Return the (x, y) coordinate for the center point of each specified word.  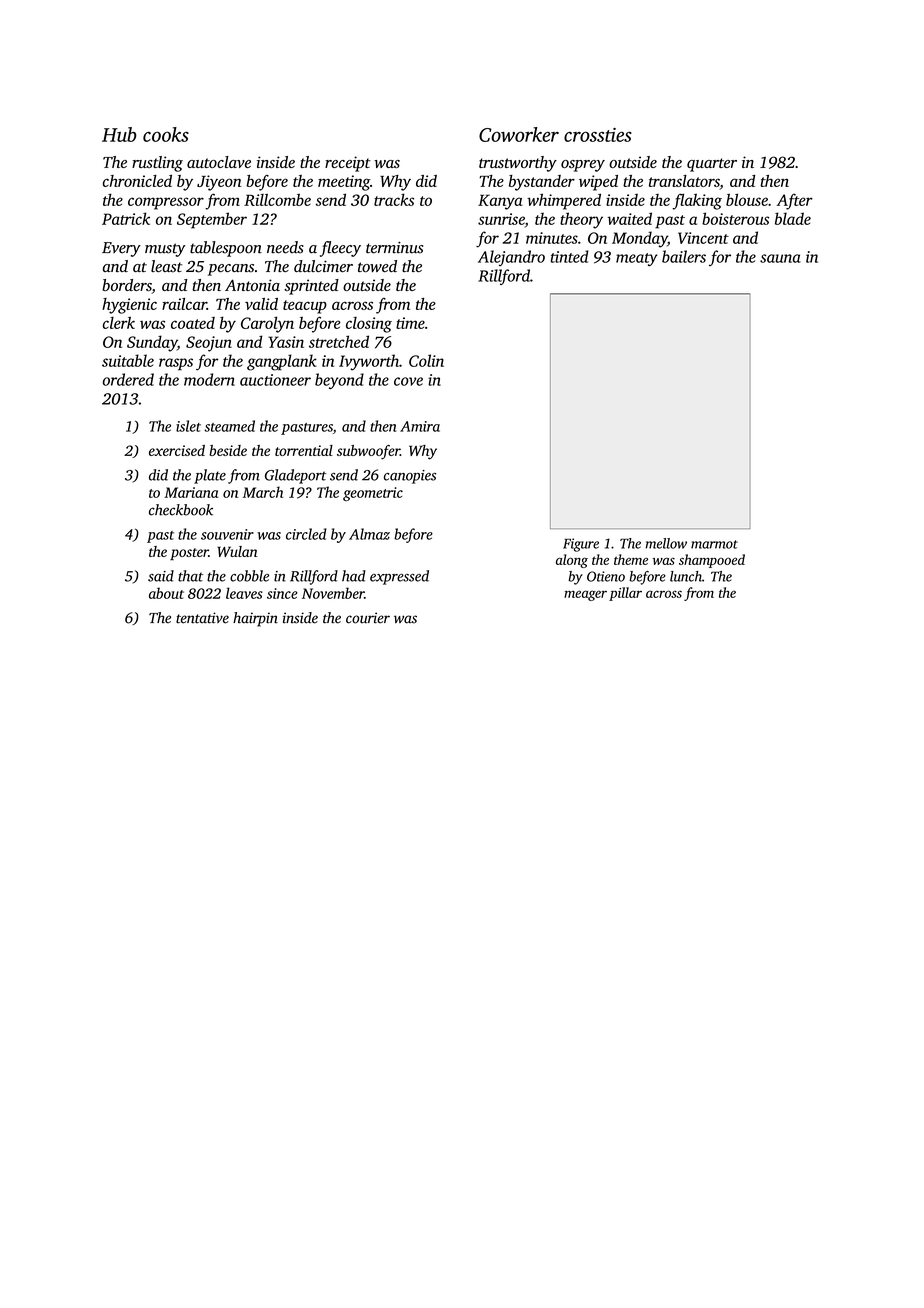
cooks (166, 134)
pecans (231, 270)
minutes (552, 238)
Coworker (519, 134)
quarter (712, 165)
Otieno (606, 576)
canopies (410, 477)
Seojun (209, 344)
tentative (202, 618)
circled (306, 534)
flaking (697, 201)
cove (408, 381)
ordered (128, 379)
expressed (399, 577)
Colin (426, 360)
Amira (420, 426)
